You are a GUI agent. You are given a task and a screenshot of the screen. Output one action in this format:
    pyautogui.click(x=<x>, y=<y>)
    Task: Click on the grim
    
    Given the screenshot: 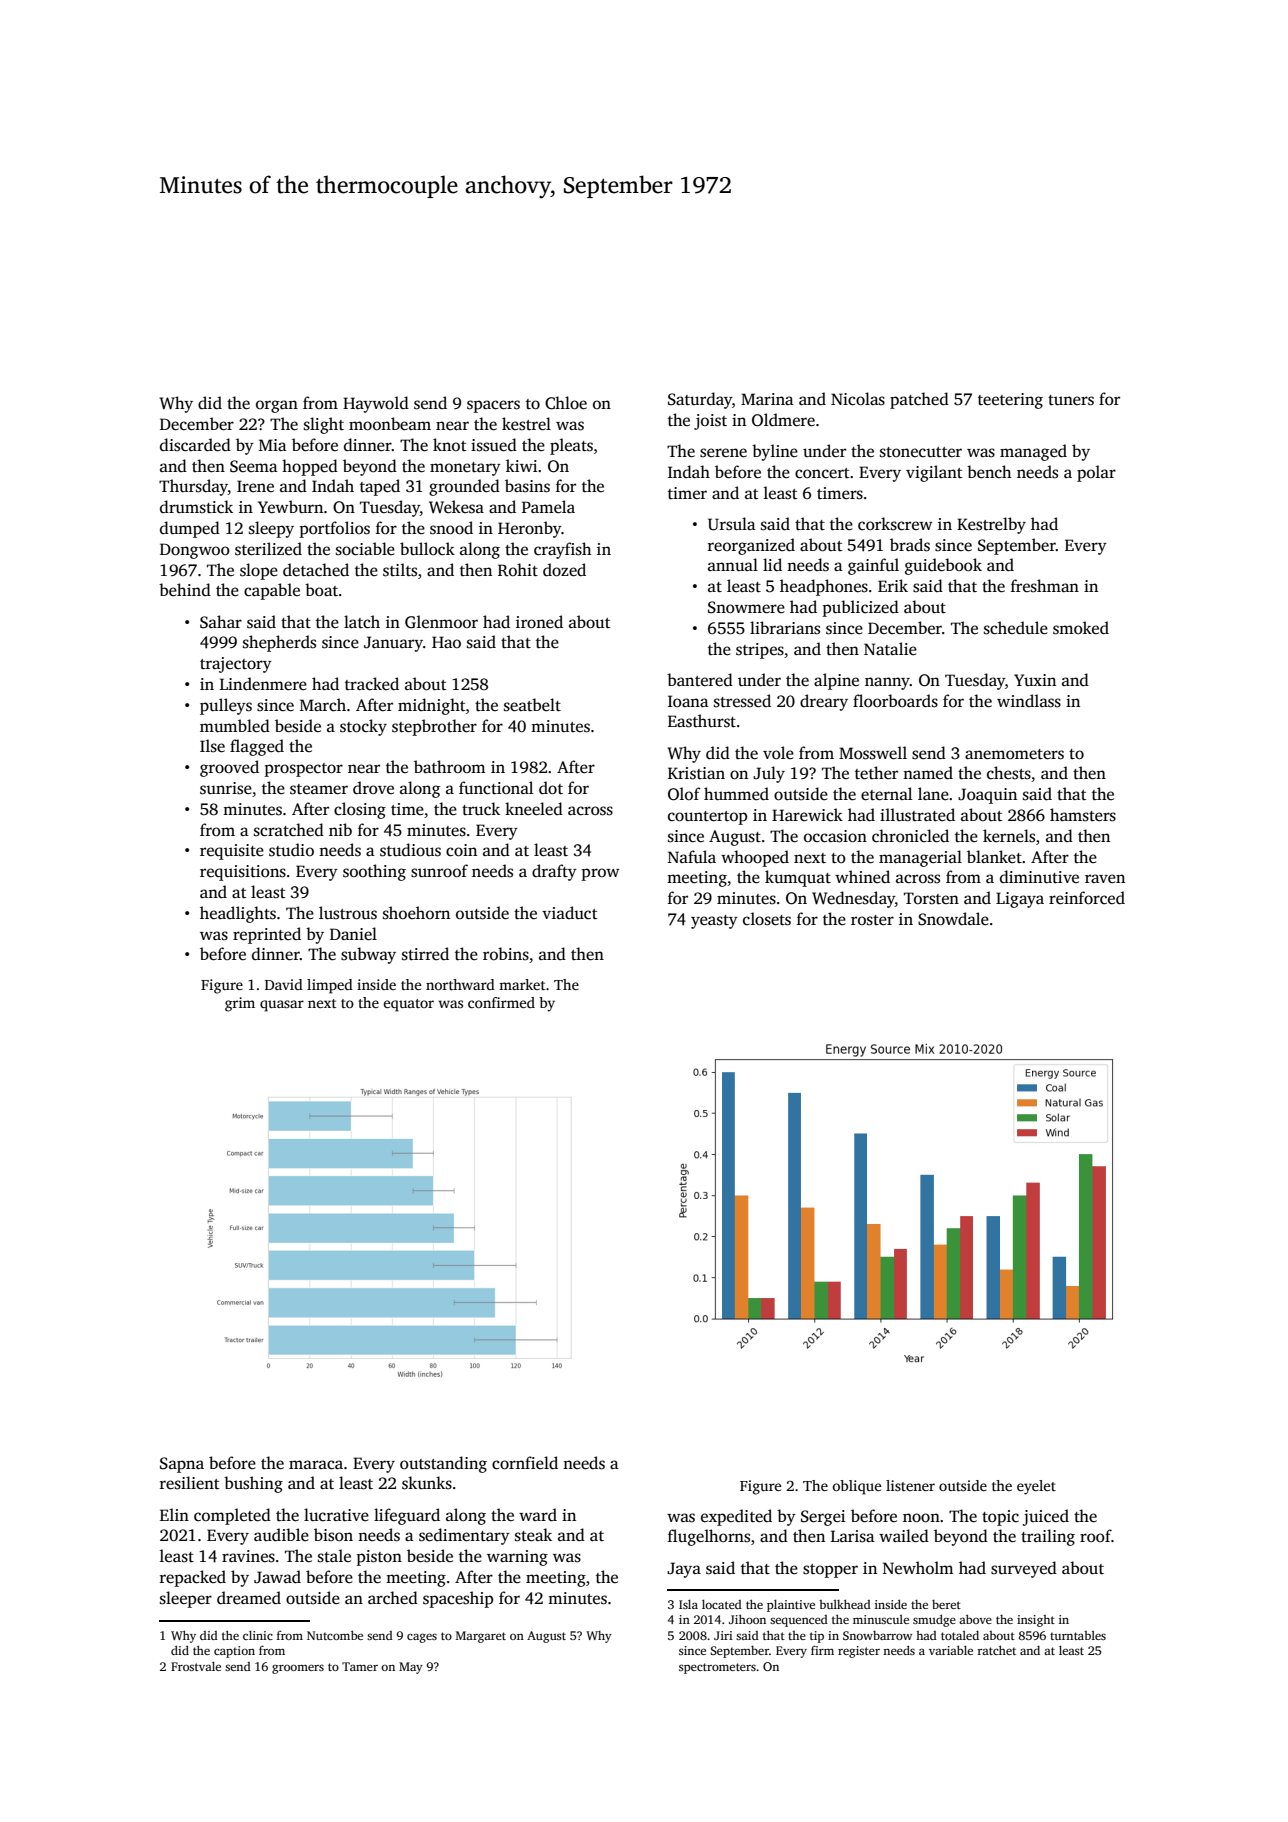 What is the action you would take?
    pyautogui.click(x=240, y=1004)
